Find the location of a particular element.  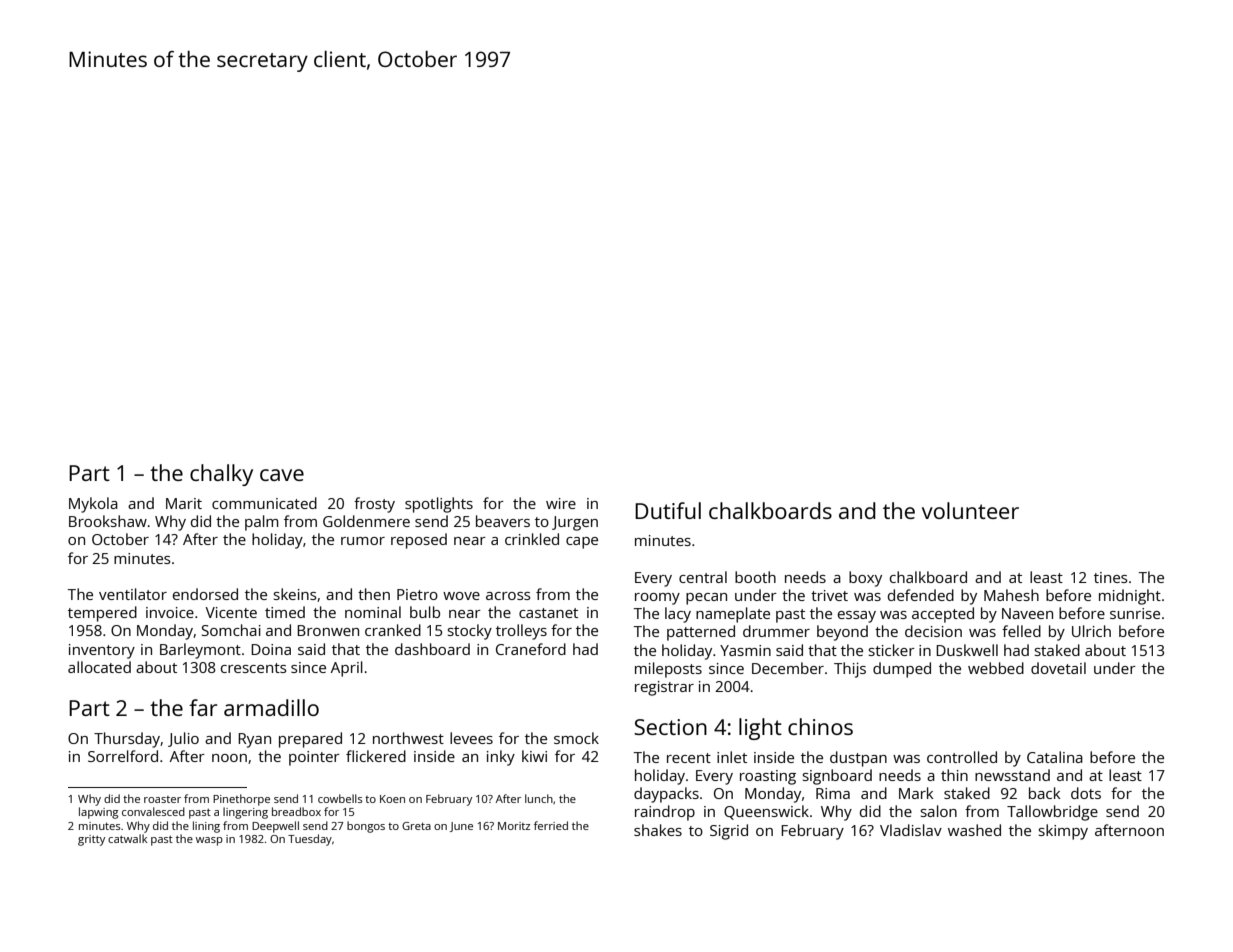

accepted is located at coordinates (943, 615).
